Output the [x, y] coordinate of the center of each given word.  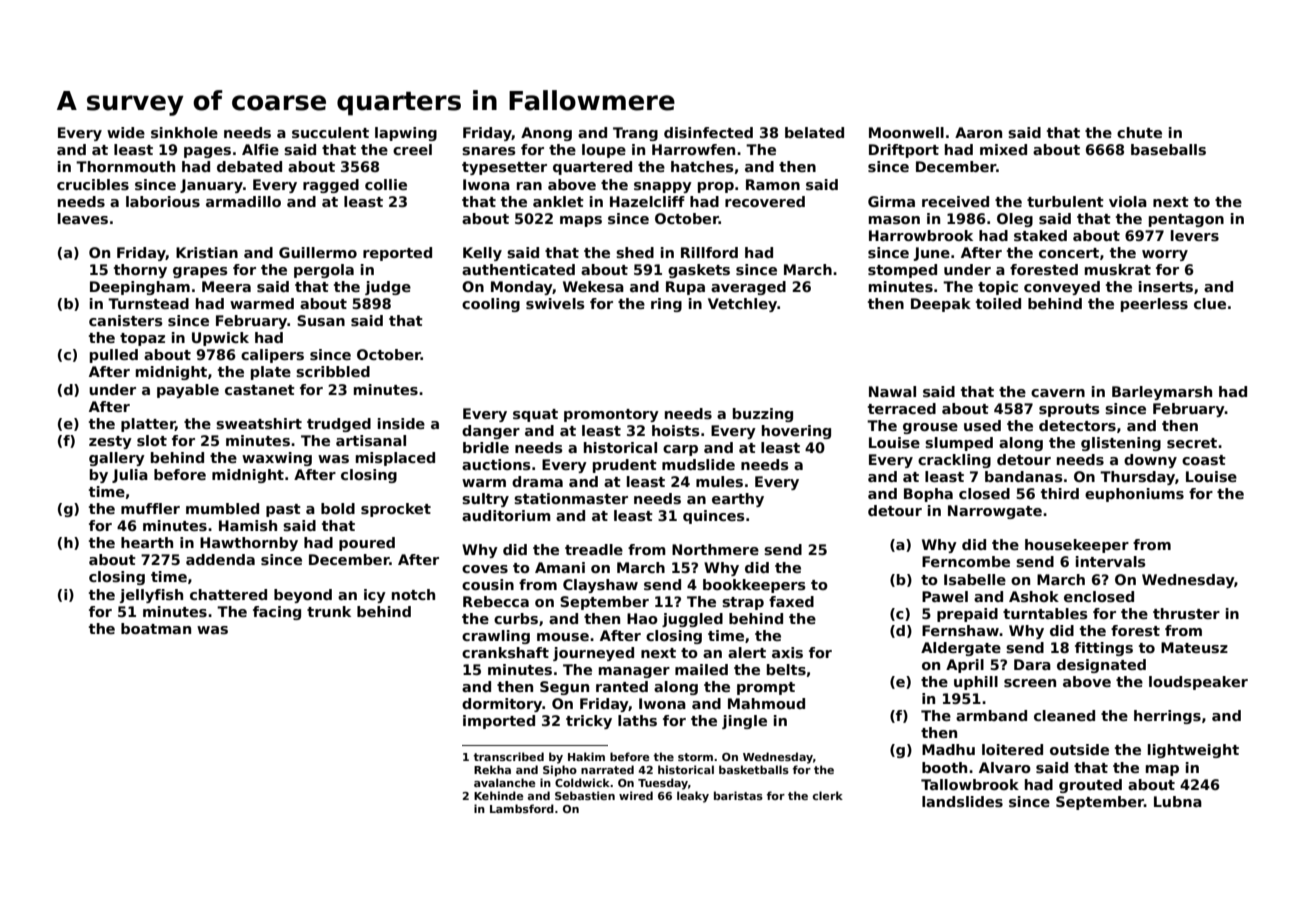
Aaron [978, 132]
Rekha [492, 769]
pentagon [1186, 220]
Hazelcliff [647, 201]
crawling [496, 637]
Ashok [1034, 596]
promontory [611, 415]
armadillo [243, 201]
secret [1192, 443]
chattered [228, 594]
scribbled [333, 371]
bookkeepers [754, 586]
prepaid [967, 615]
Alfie [260, 149]
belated [814, 132]
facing [277, 613]
